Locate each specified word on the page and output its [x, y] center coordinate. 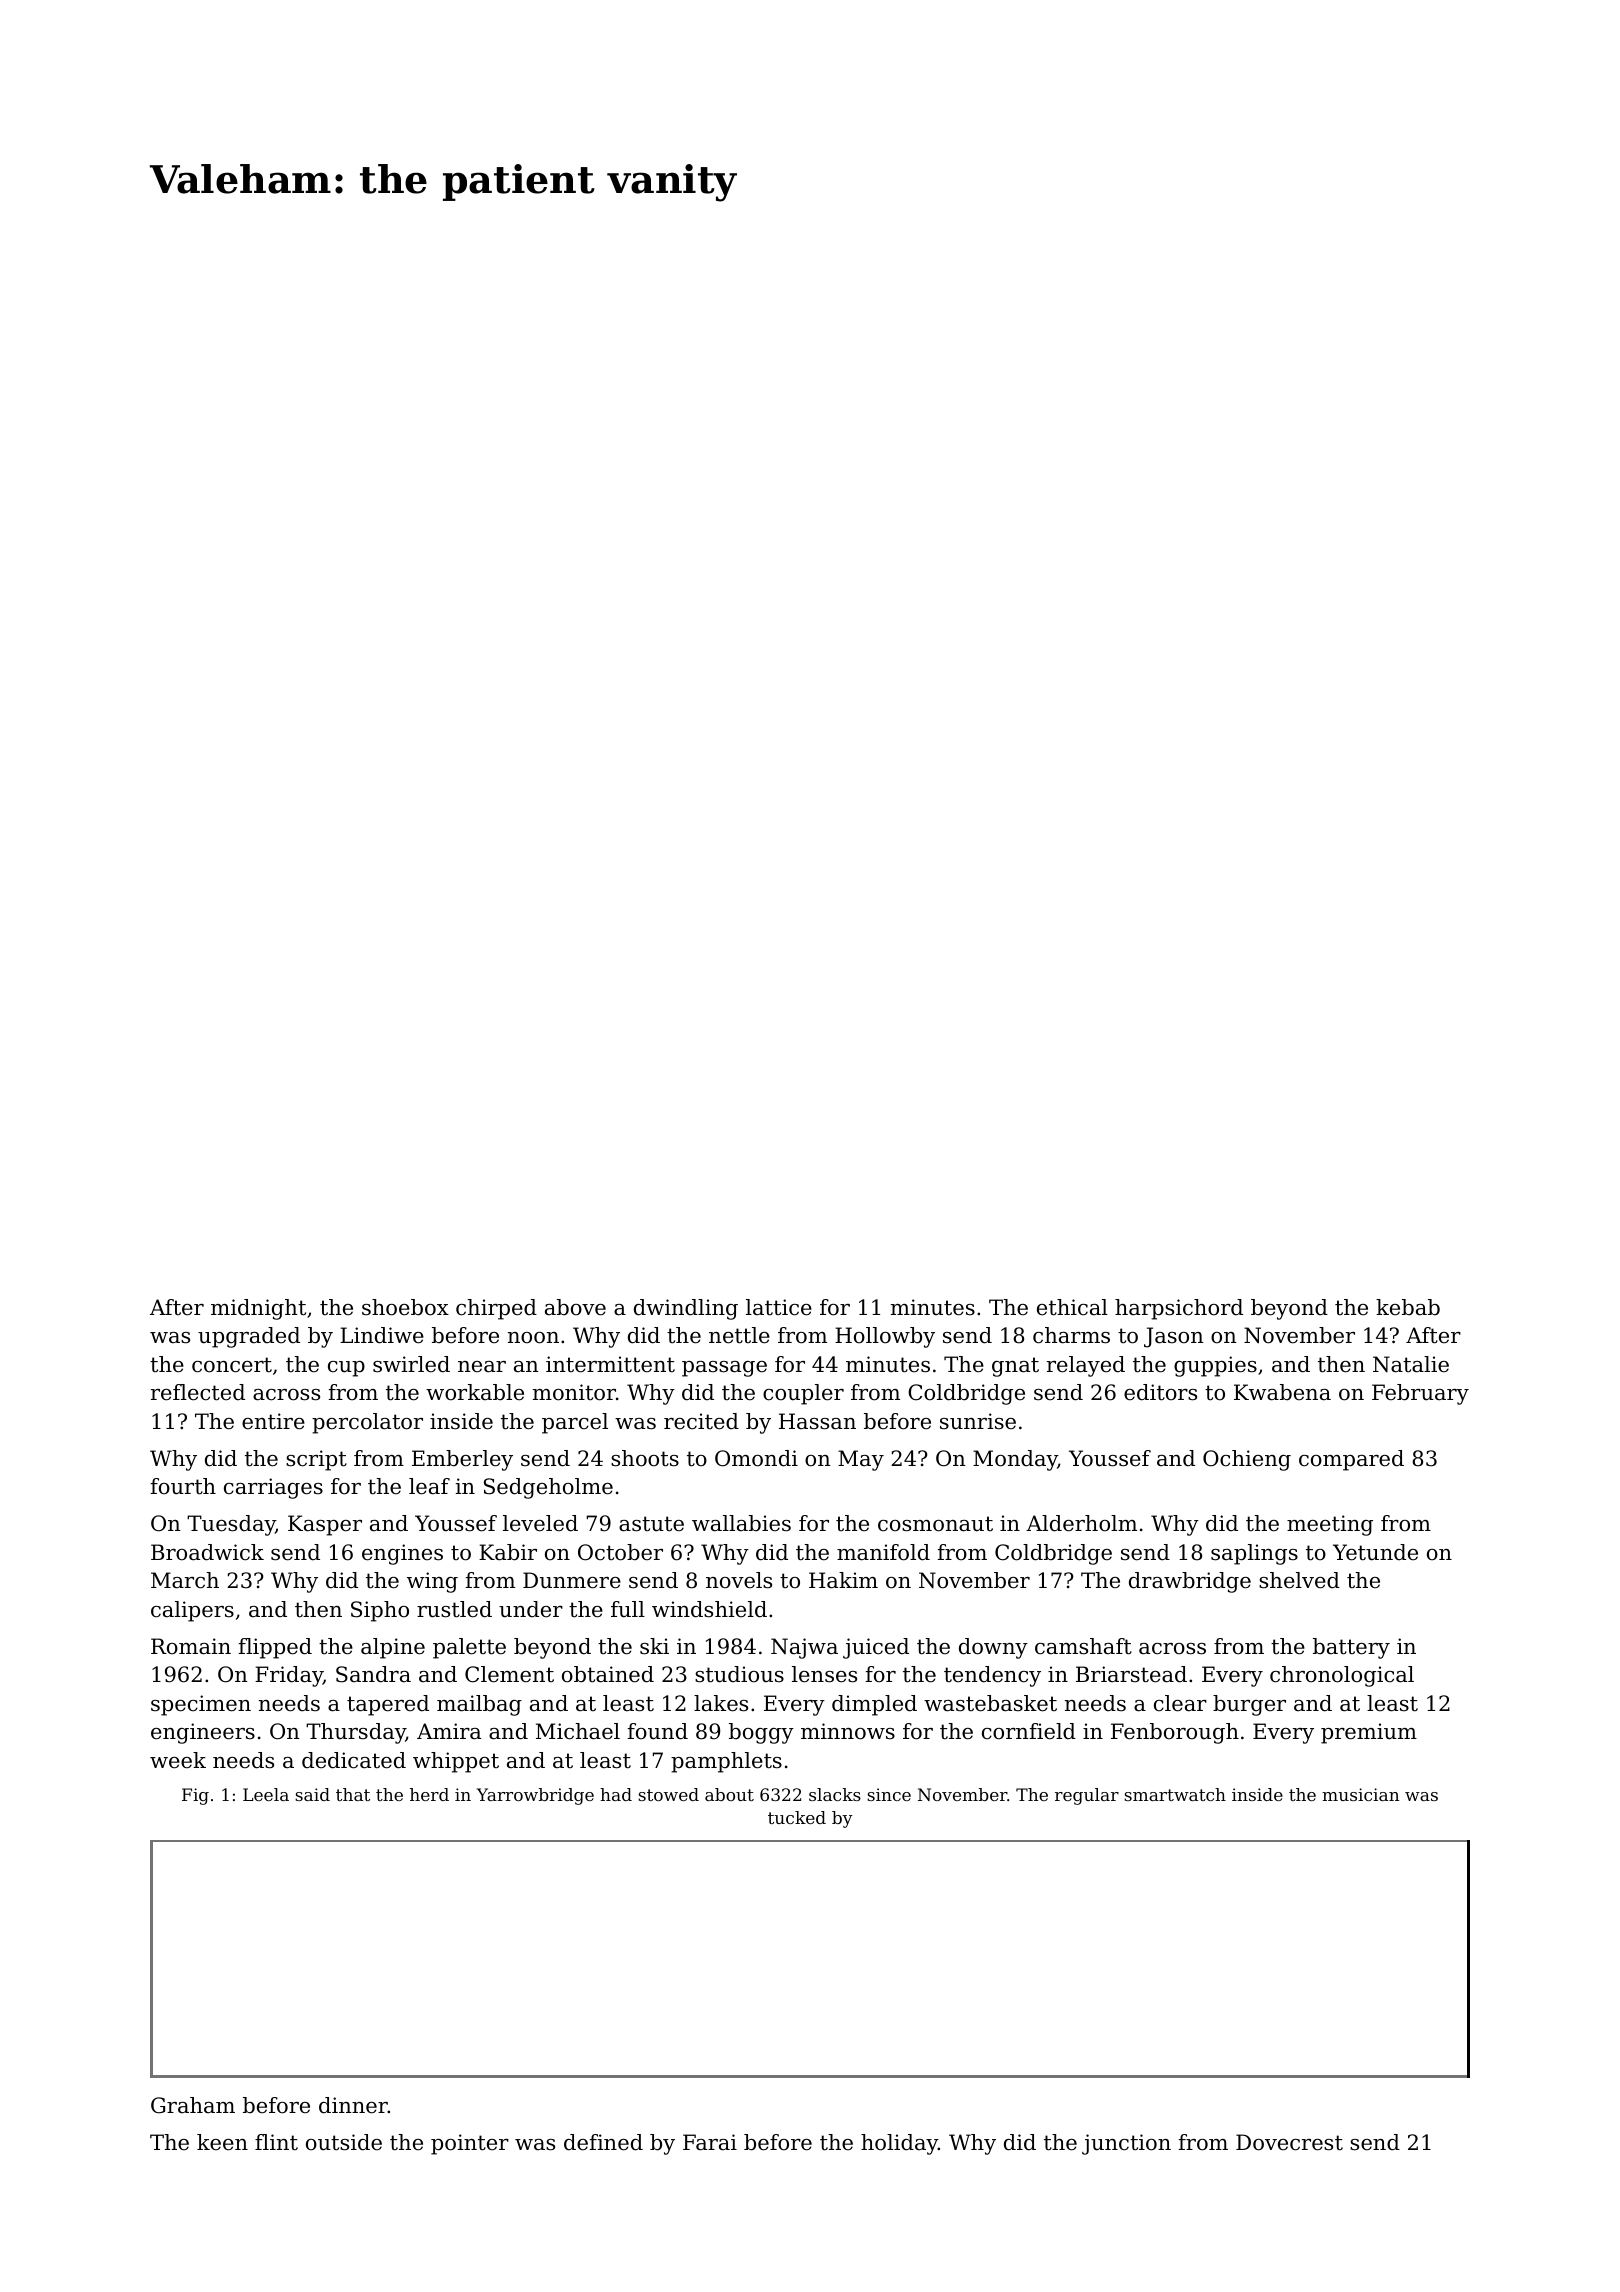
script [316, 1460]
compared [1351, 1460]
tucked [797, 1817]
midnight [258, 1309]
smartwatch [1175, 1794]
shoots [645, 1458]
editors [1160, 1392]
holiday [899, 2144]
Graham [193, 2105]
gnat [1015, 1367]
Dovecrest [1289, 2142]
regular [1087, 1796]
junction [1126, 2144]
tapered [388, 1705]
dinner [353, 2105]
